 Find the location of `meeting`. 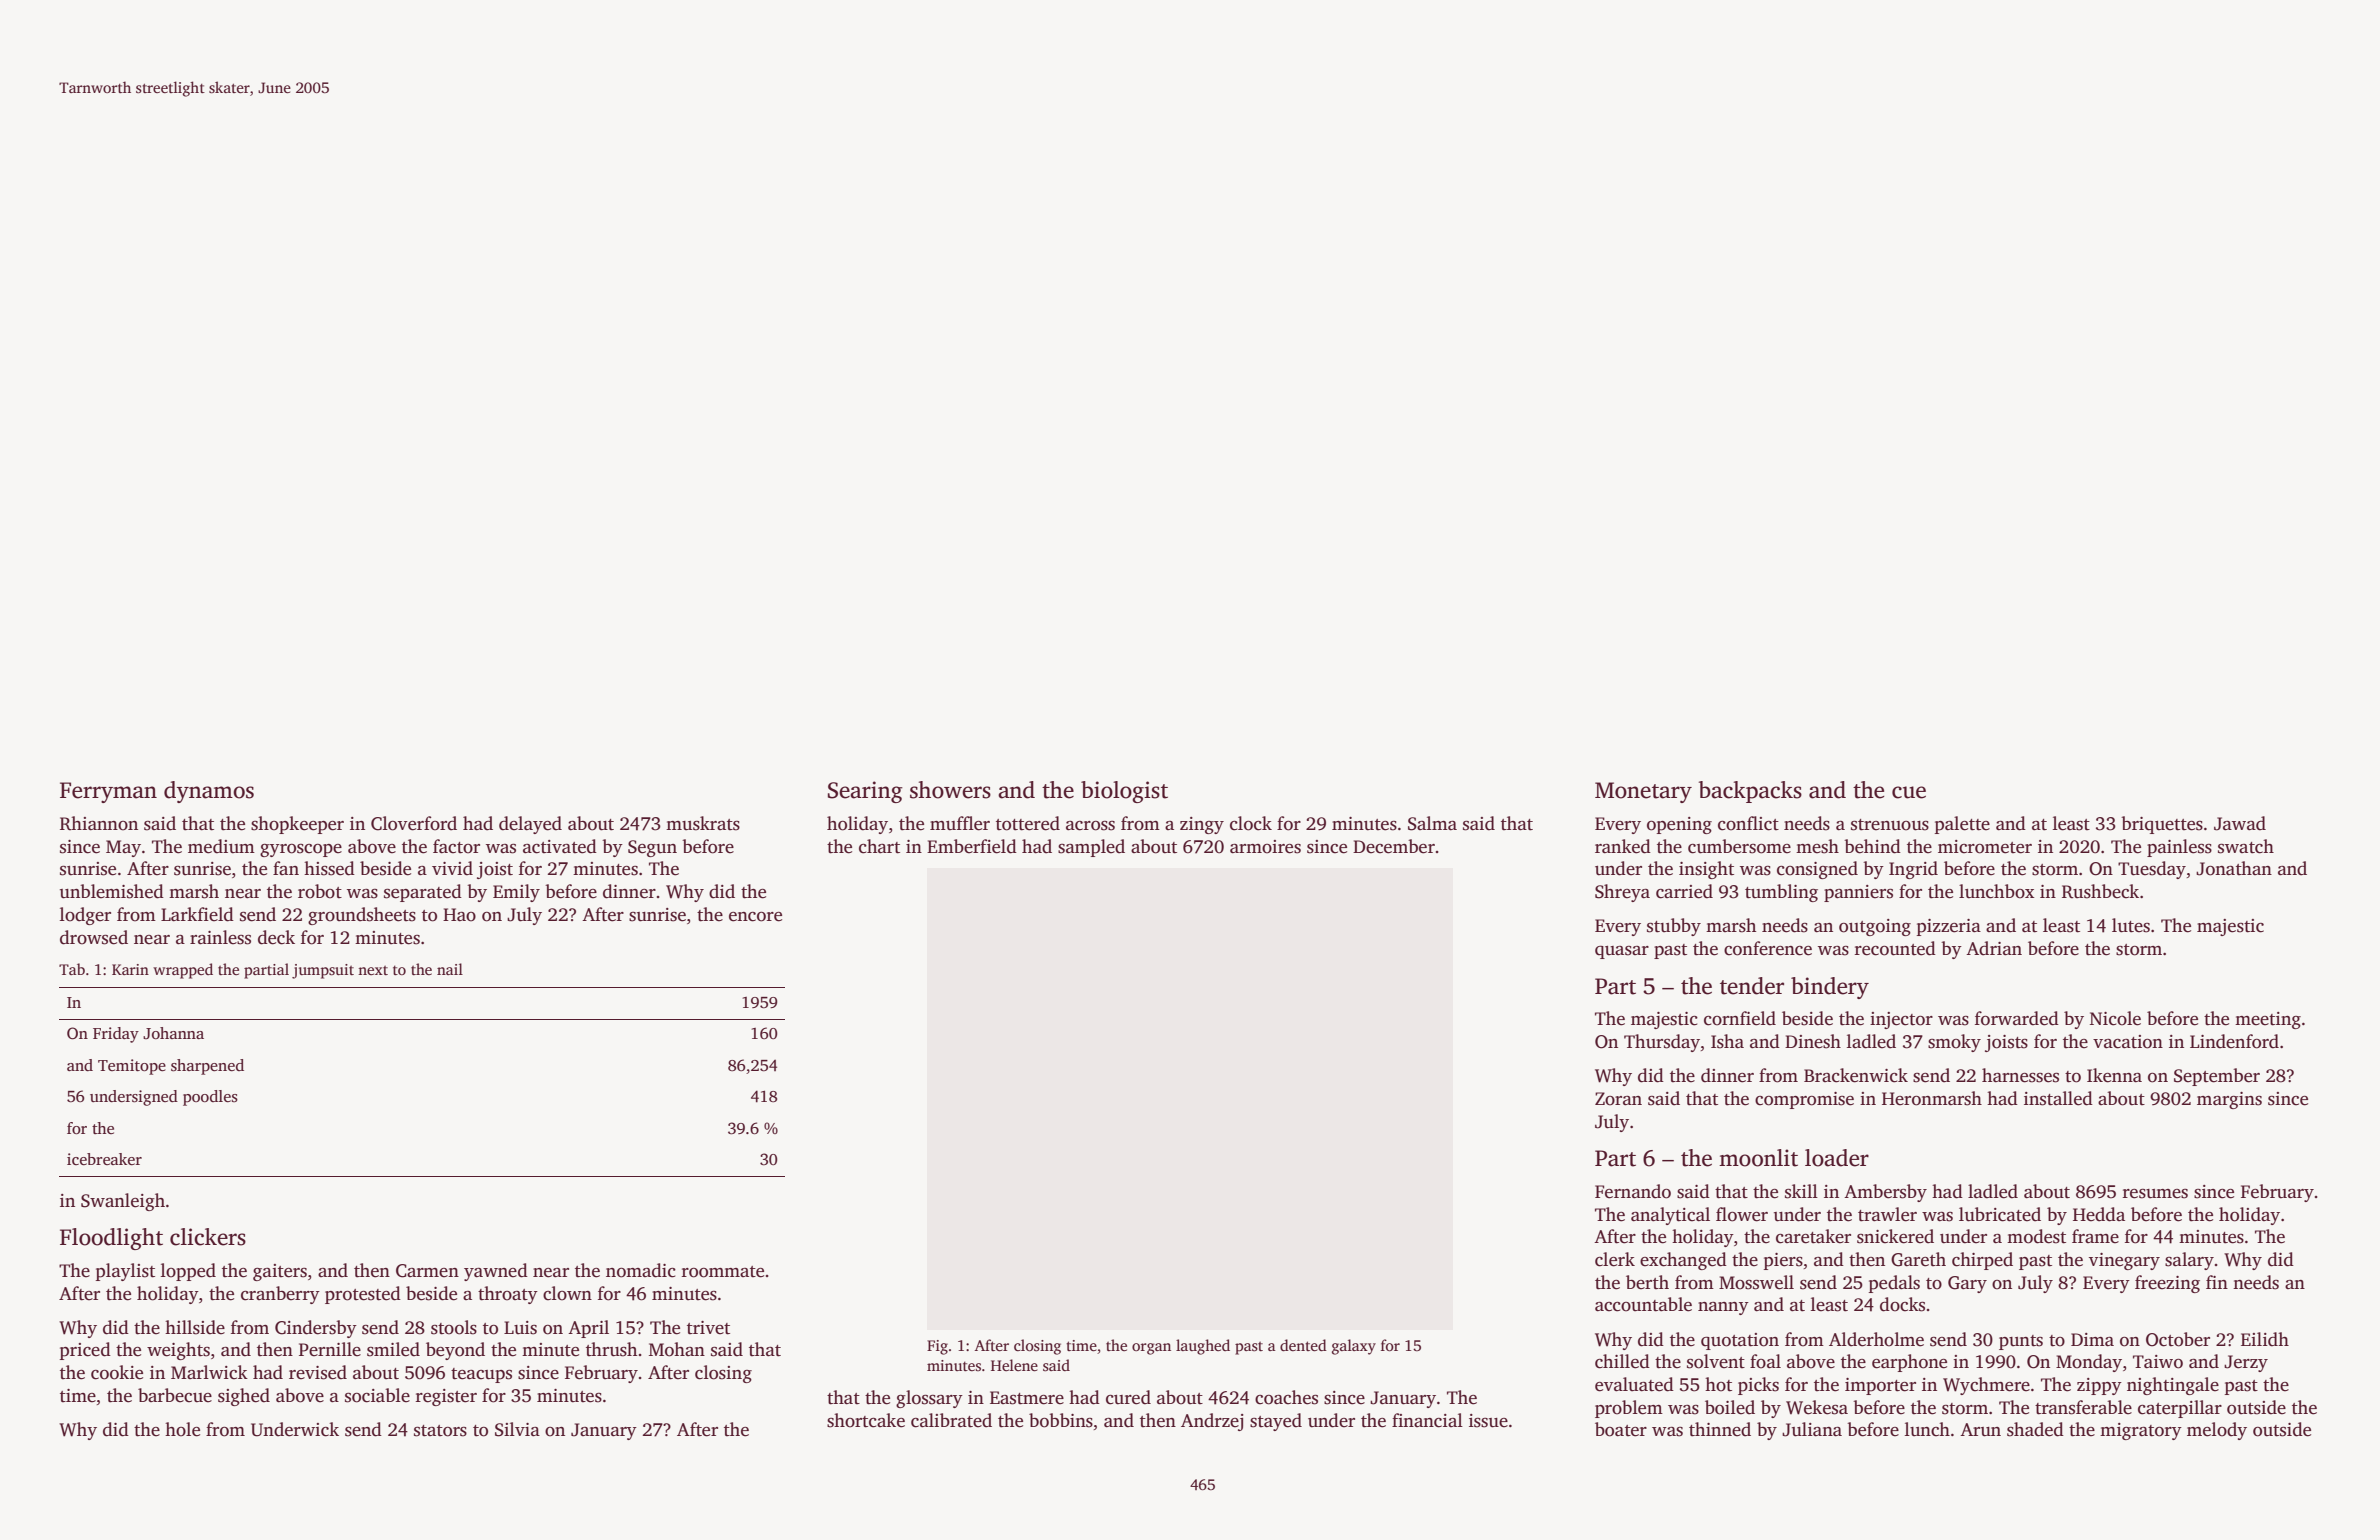

meeting is located at coordinates (2268, 1020).
